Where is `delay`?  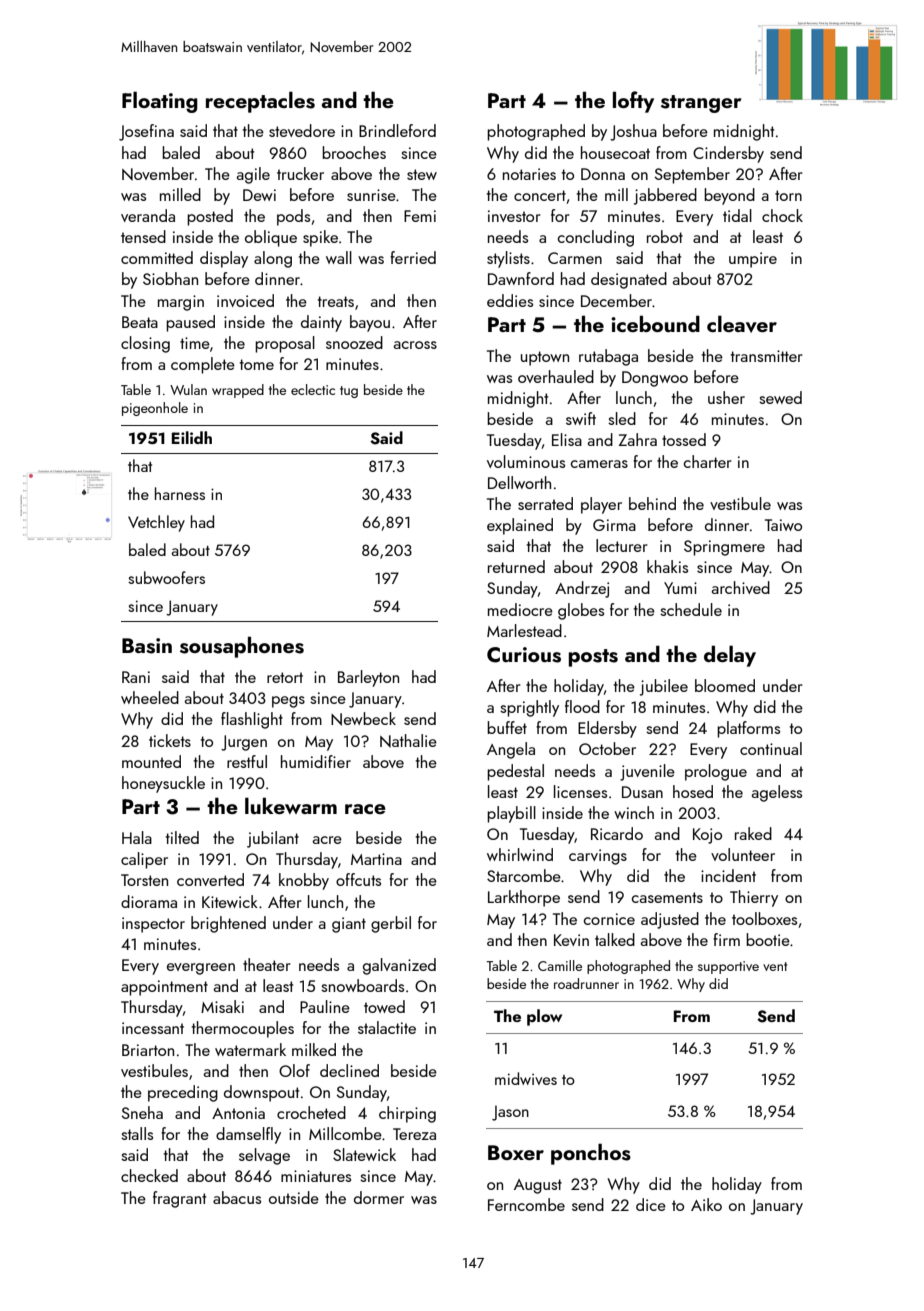 delay is located at coordinates (730, 656).
